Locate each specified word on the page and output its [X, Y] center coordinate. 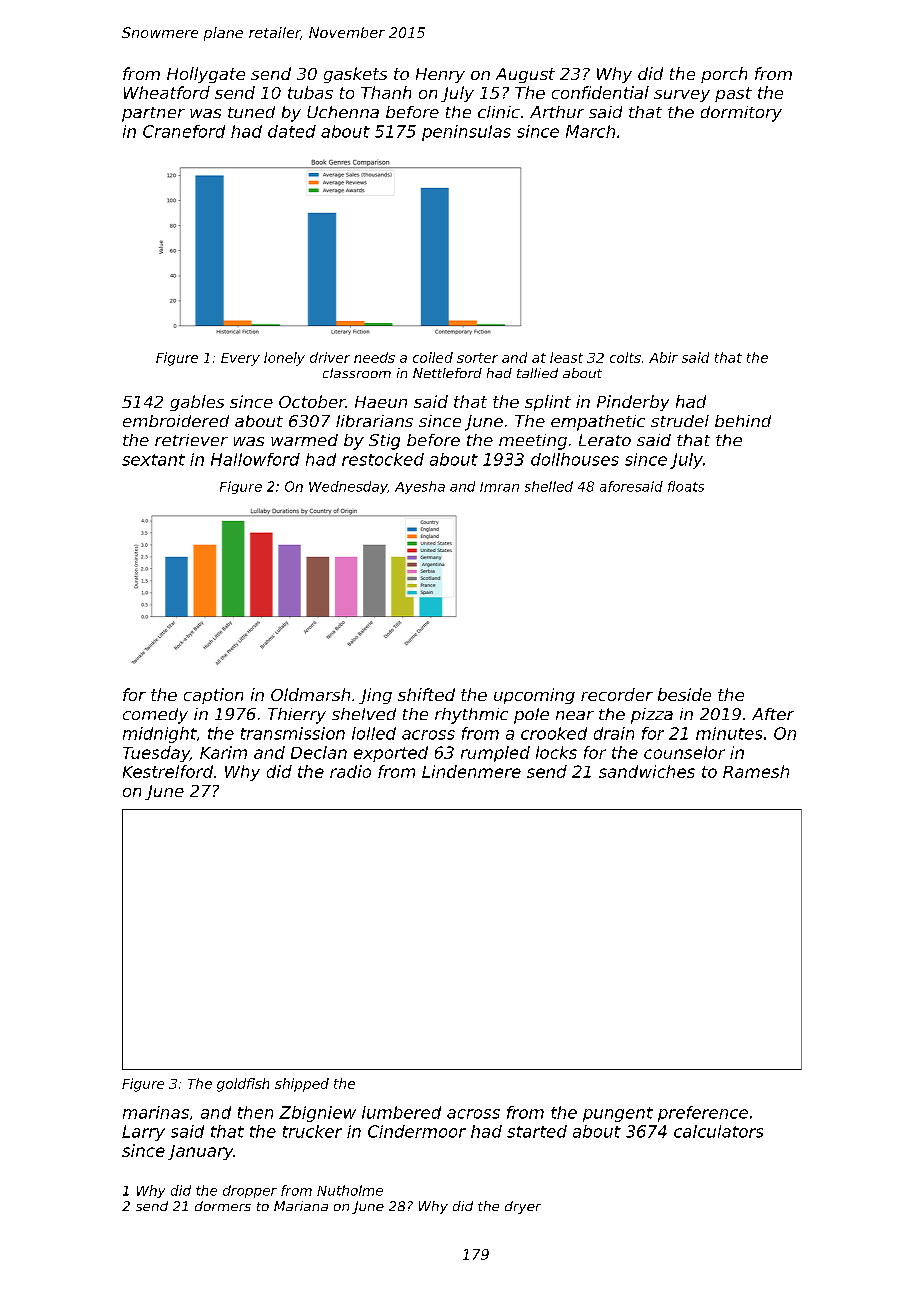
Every [240, 359]
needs [374, 357]
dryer [523, 1207]
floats [686, 486]
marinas [156, 1112]
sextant [153, 460]
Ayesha [420, 487]
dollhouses [575, 459]
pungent [618, 1114]
